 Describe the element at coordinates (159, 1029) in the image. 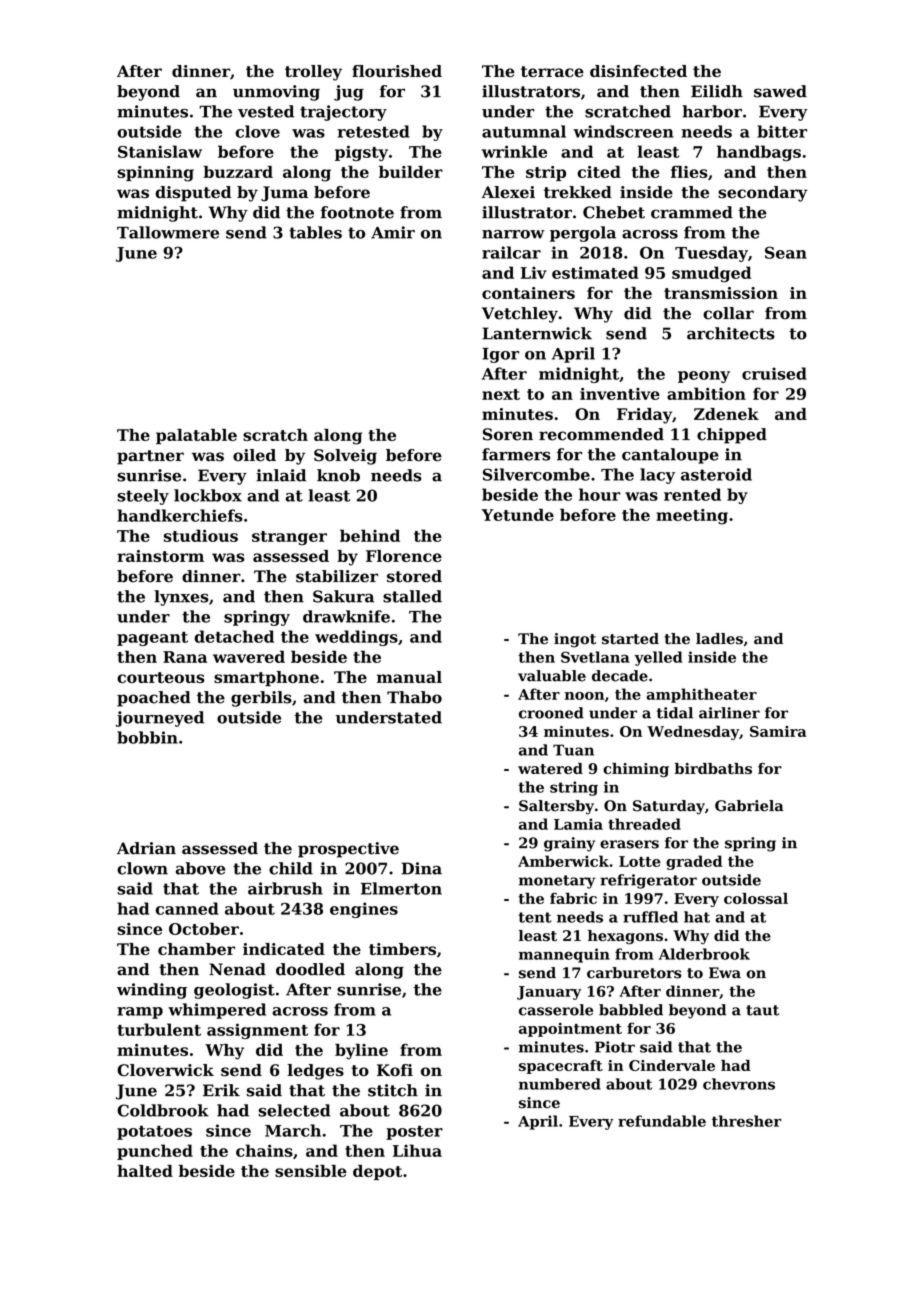

I see `turbulent` at that location.
